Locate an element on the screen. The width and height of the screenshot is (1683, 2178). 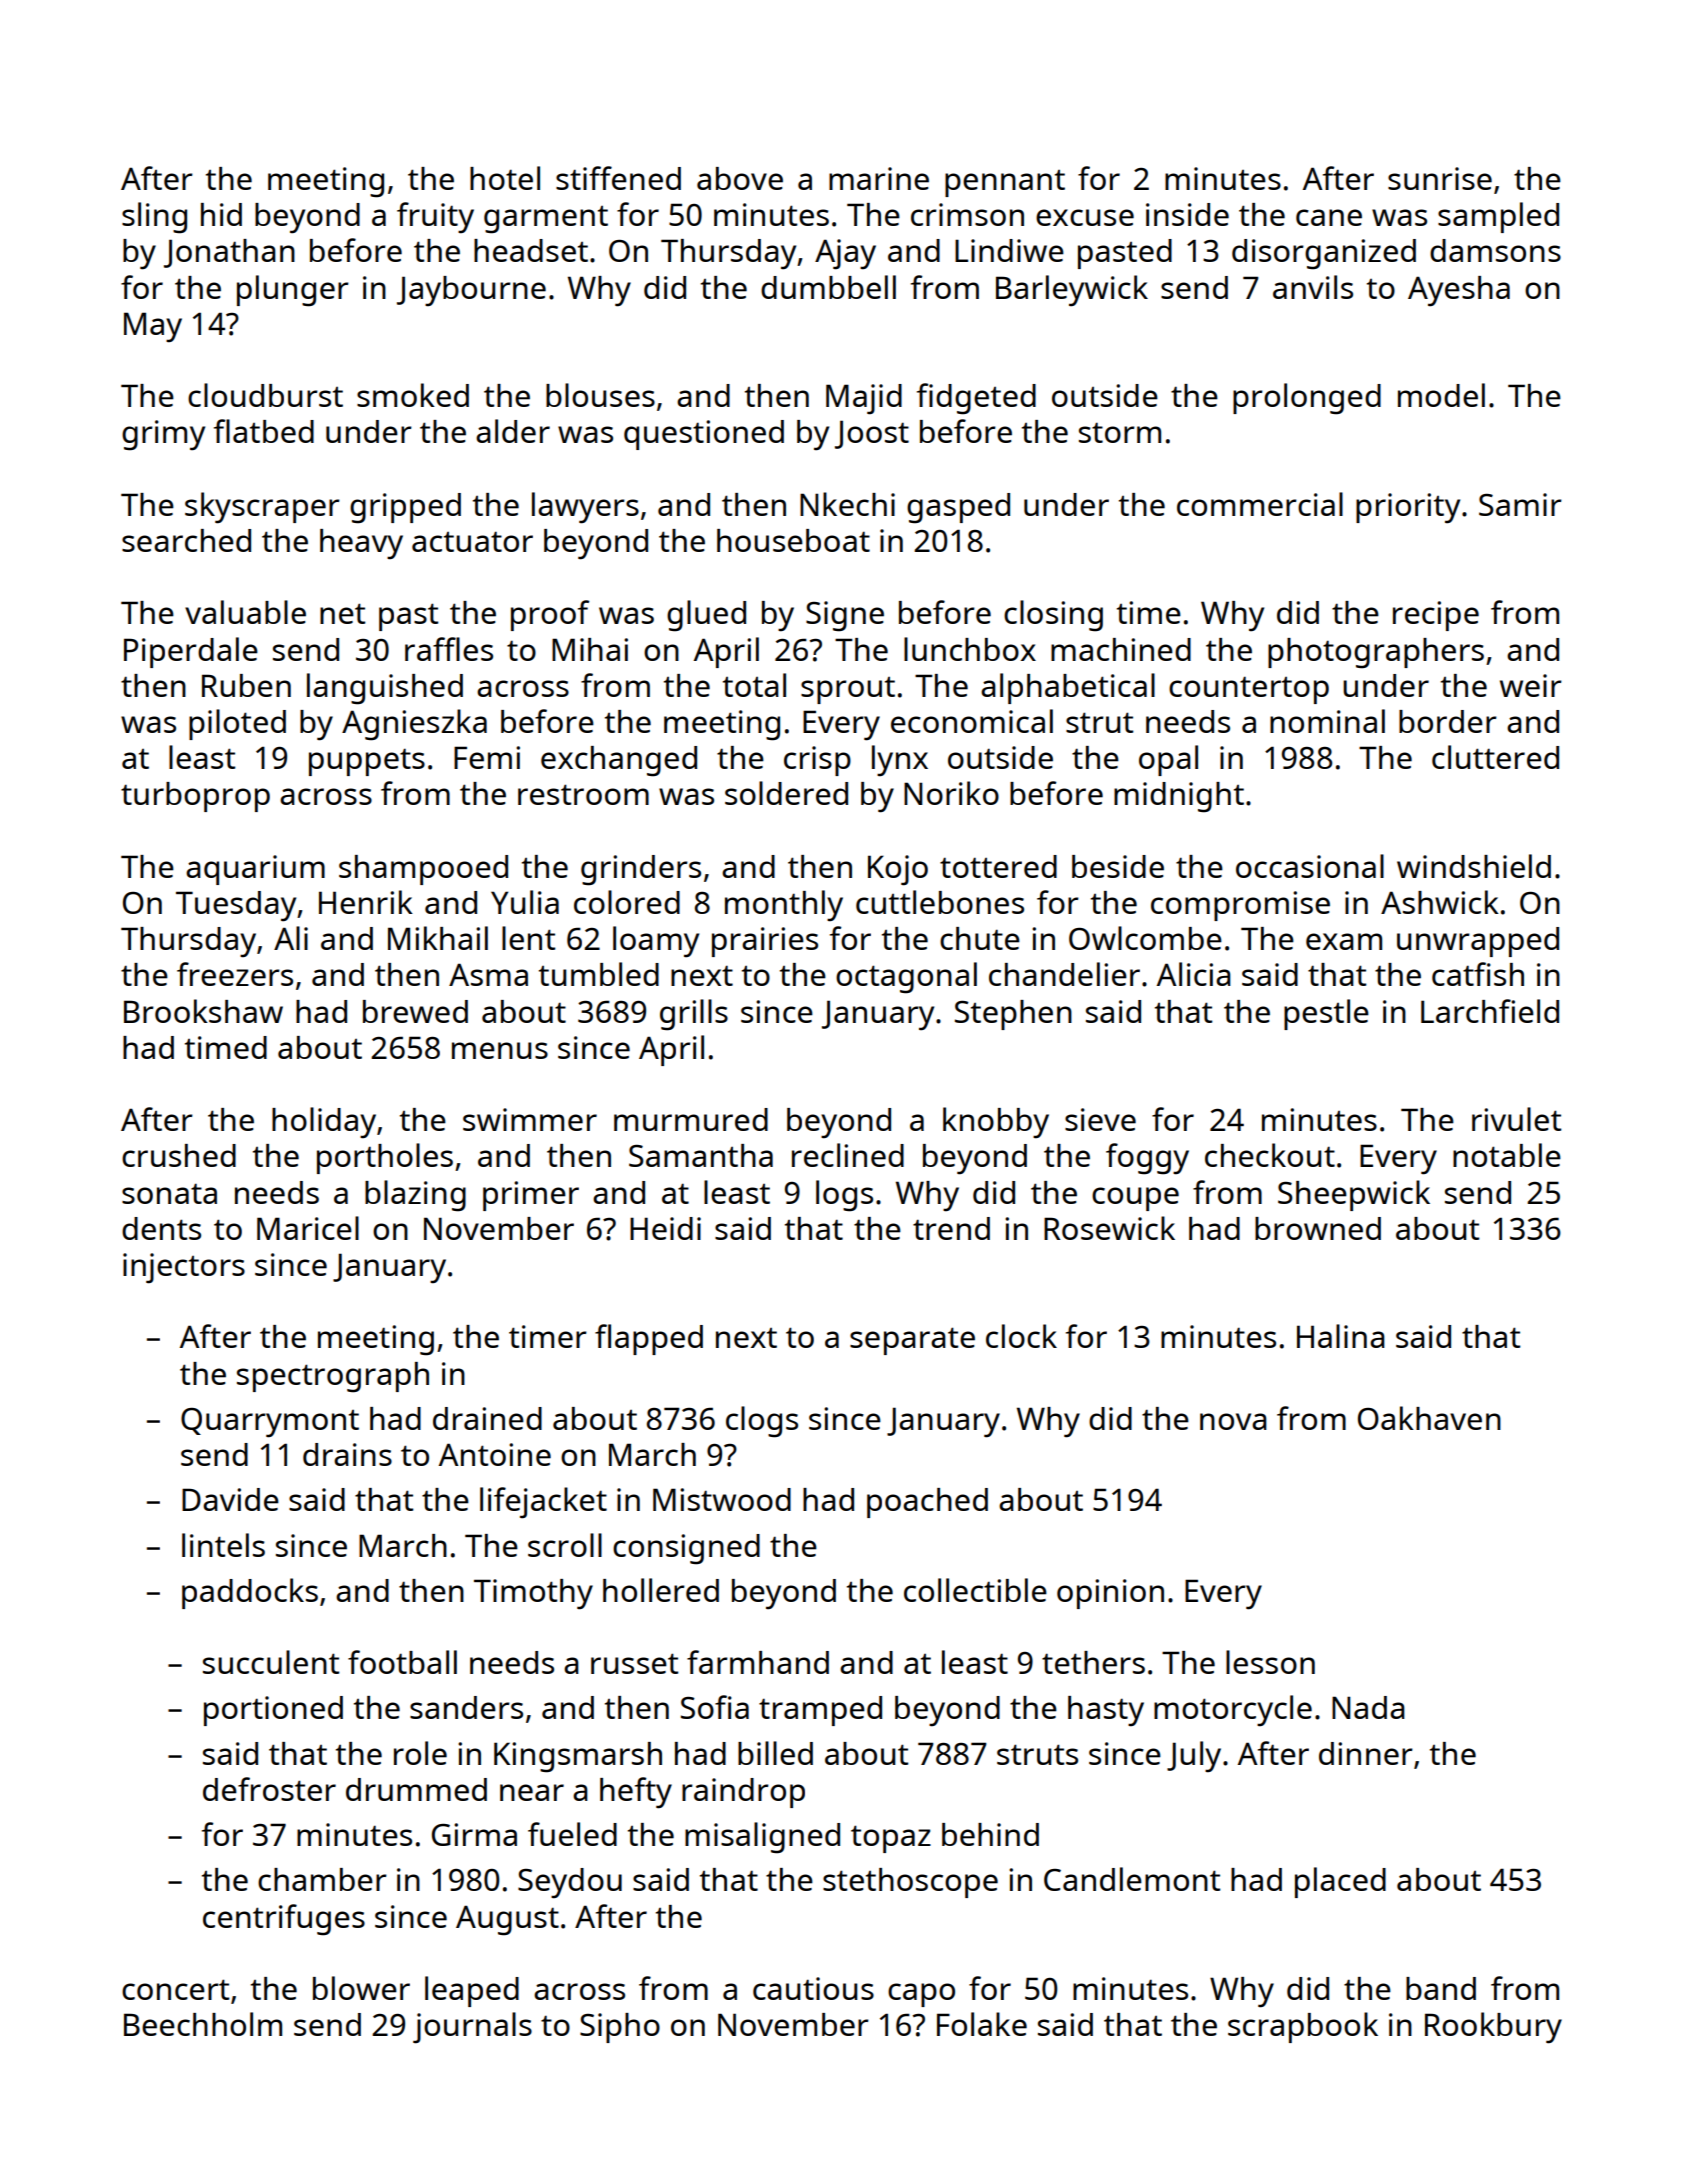
flatbed is located at coordinates (264, 431).
